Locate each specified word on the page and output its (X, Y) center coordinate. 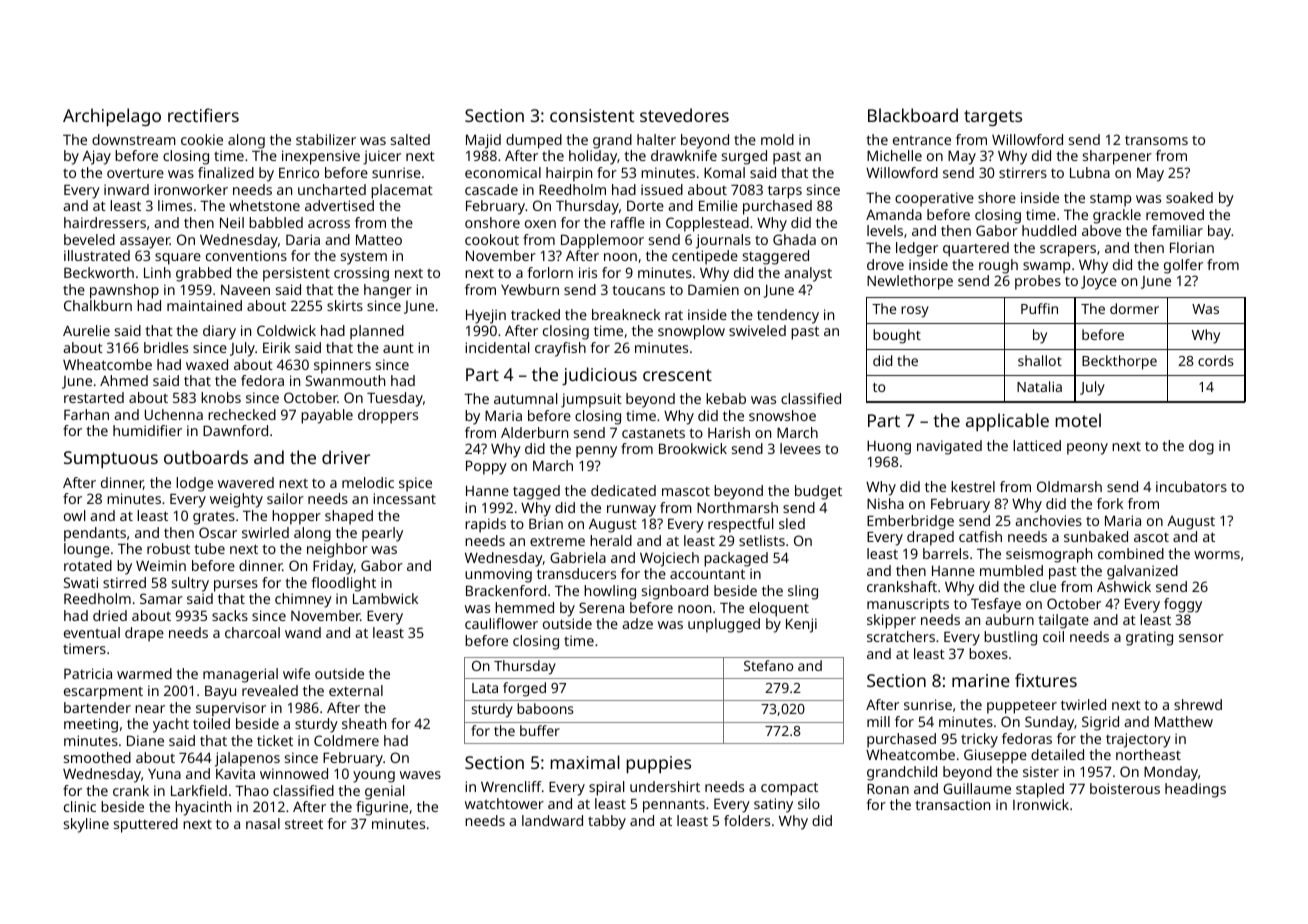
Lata (485, 688)
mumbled (1011, 570)
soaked (1189, 197)
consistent (592, 115)
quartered (976, 249)
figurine (382, 808)
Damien (713, 289)
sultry (190, 584)
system (364, 258)
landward (552, 820)
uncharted (332, 189)
